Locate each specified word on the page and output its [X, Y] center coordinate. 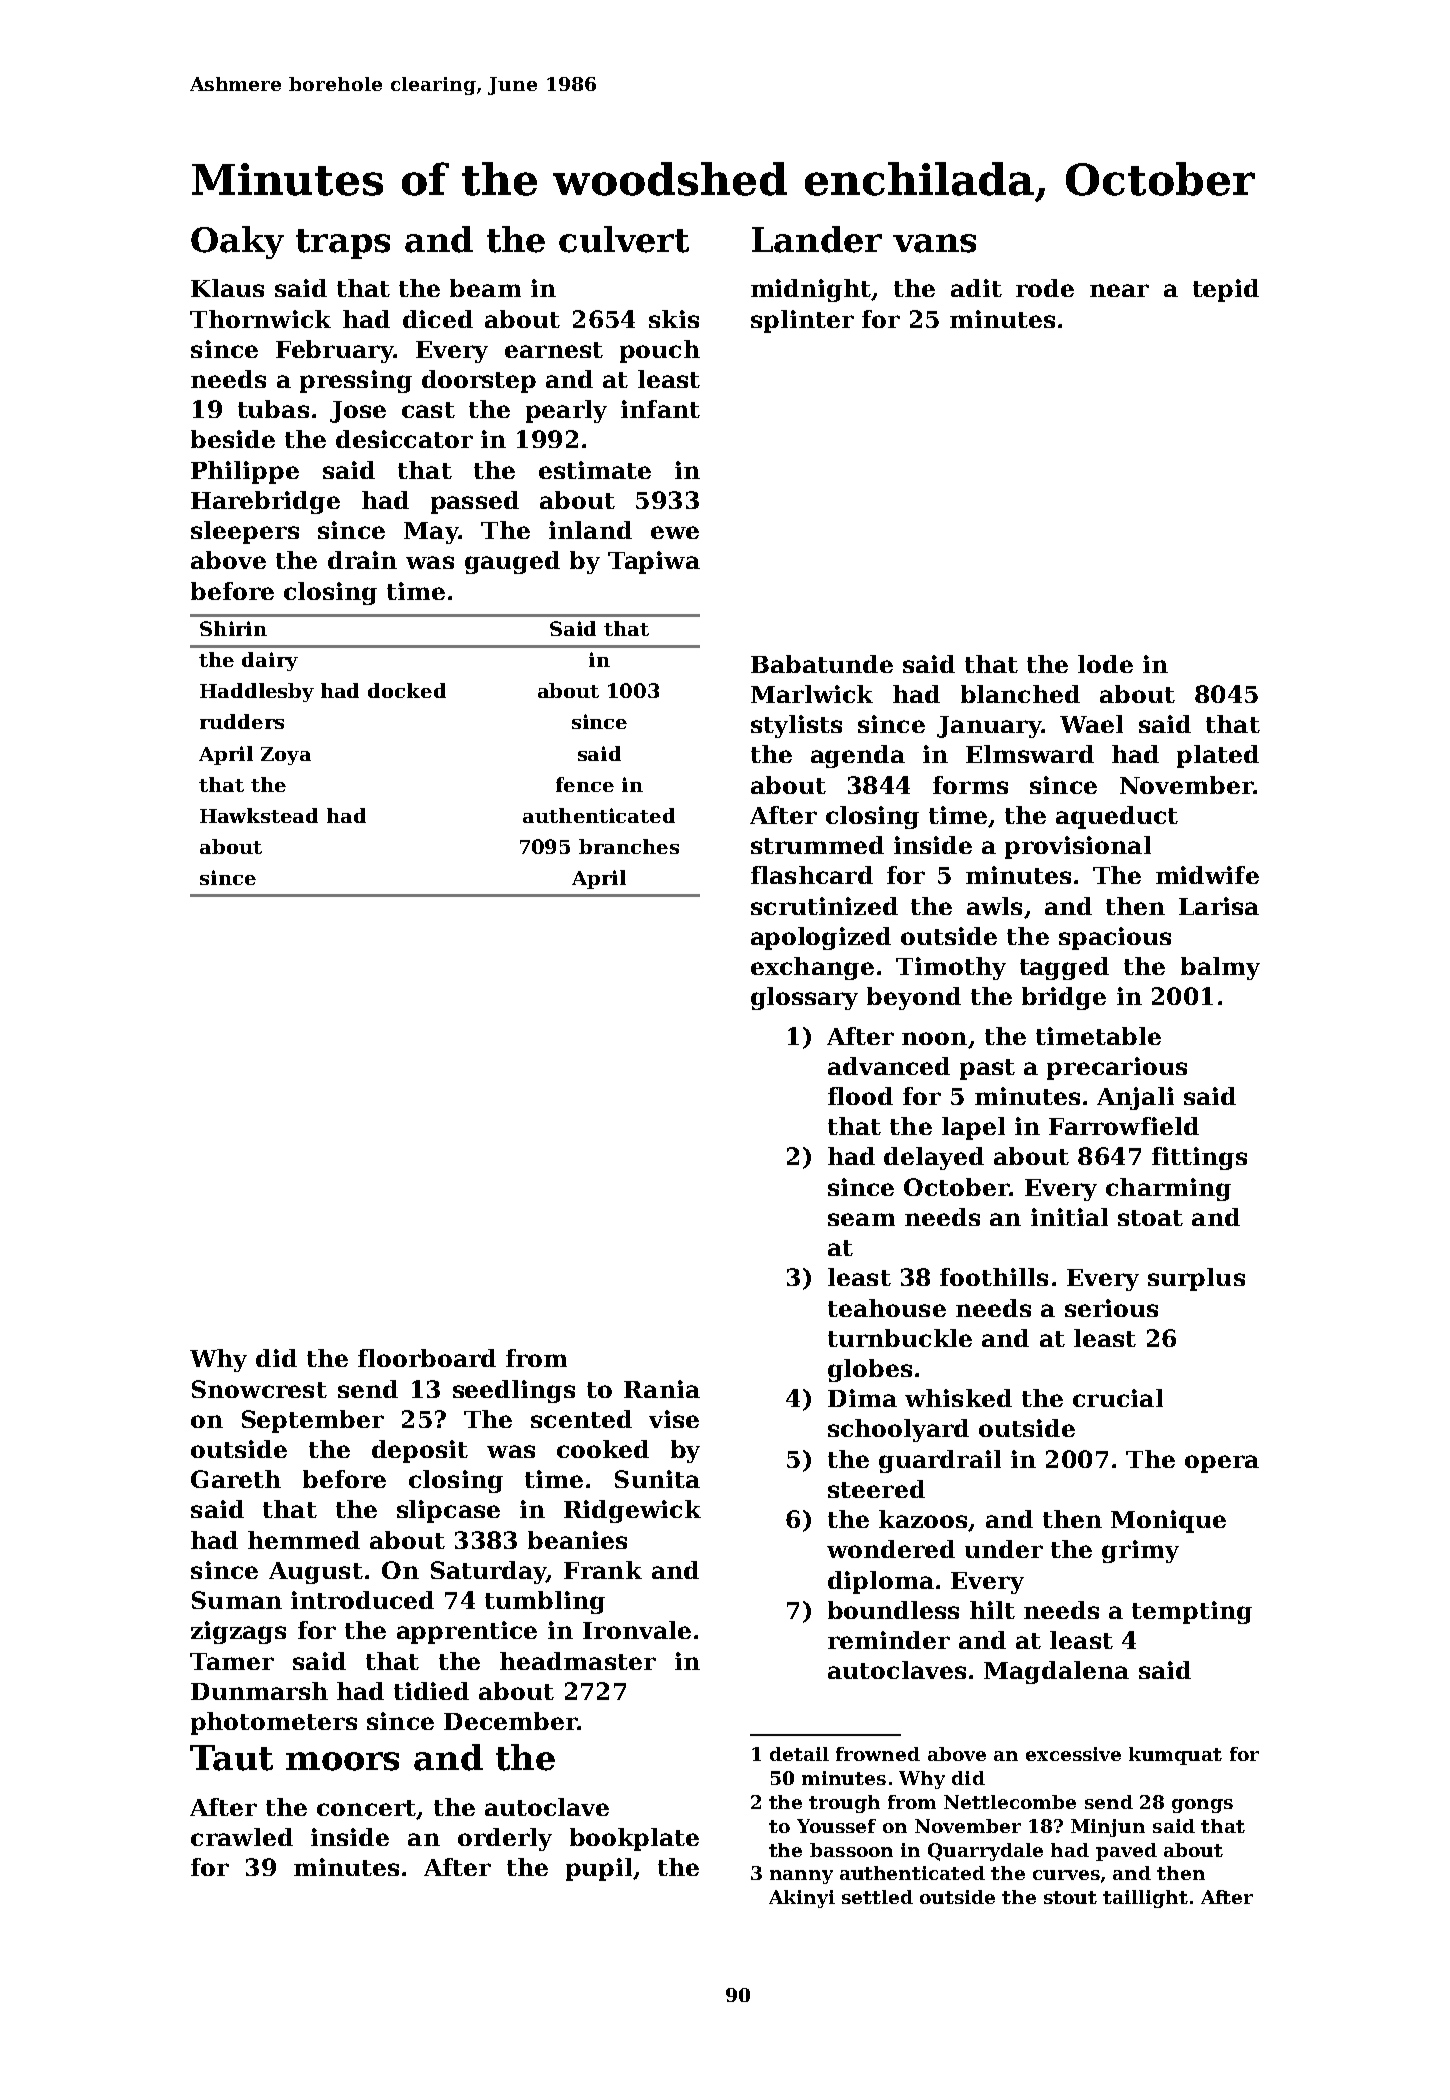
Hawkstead [259, 815]
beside [233, 439]
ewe [675, 532]
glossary [804, 998]
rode [1045, 288]
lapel [973, 1128]
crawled [242, 1837]
